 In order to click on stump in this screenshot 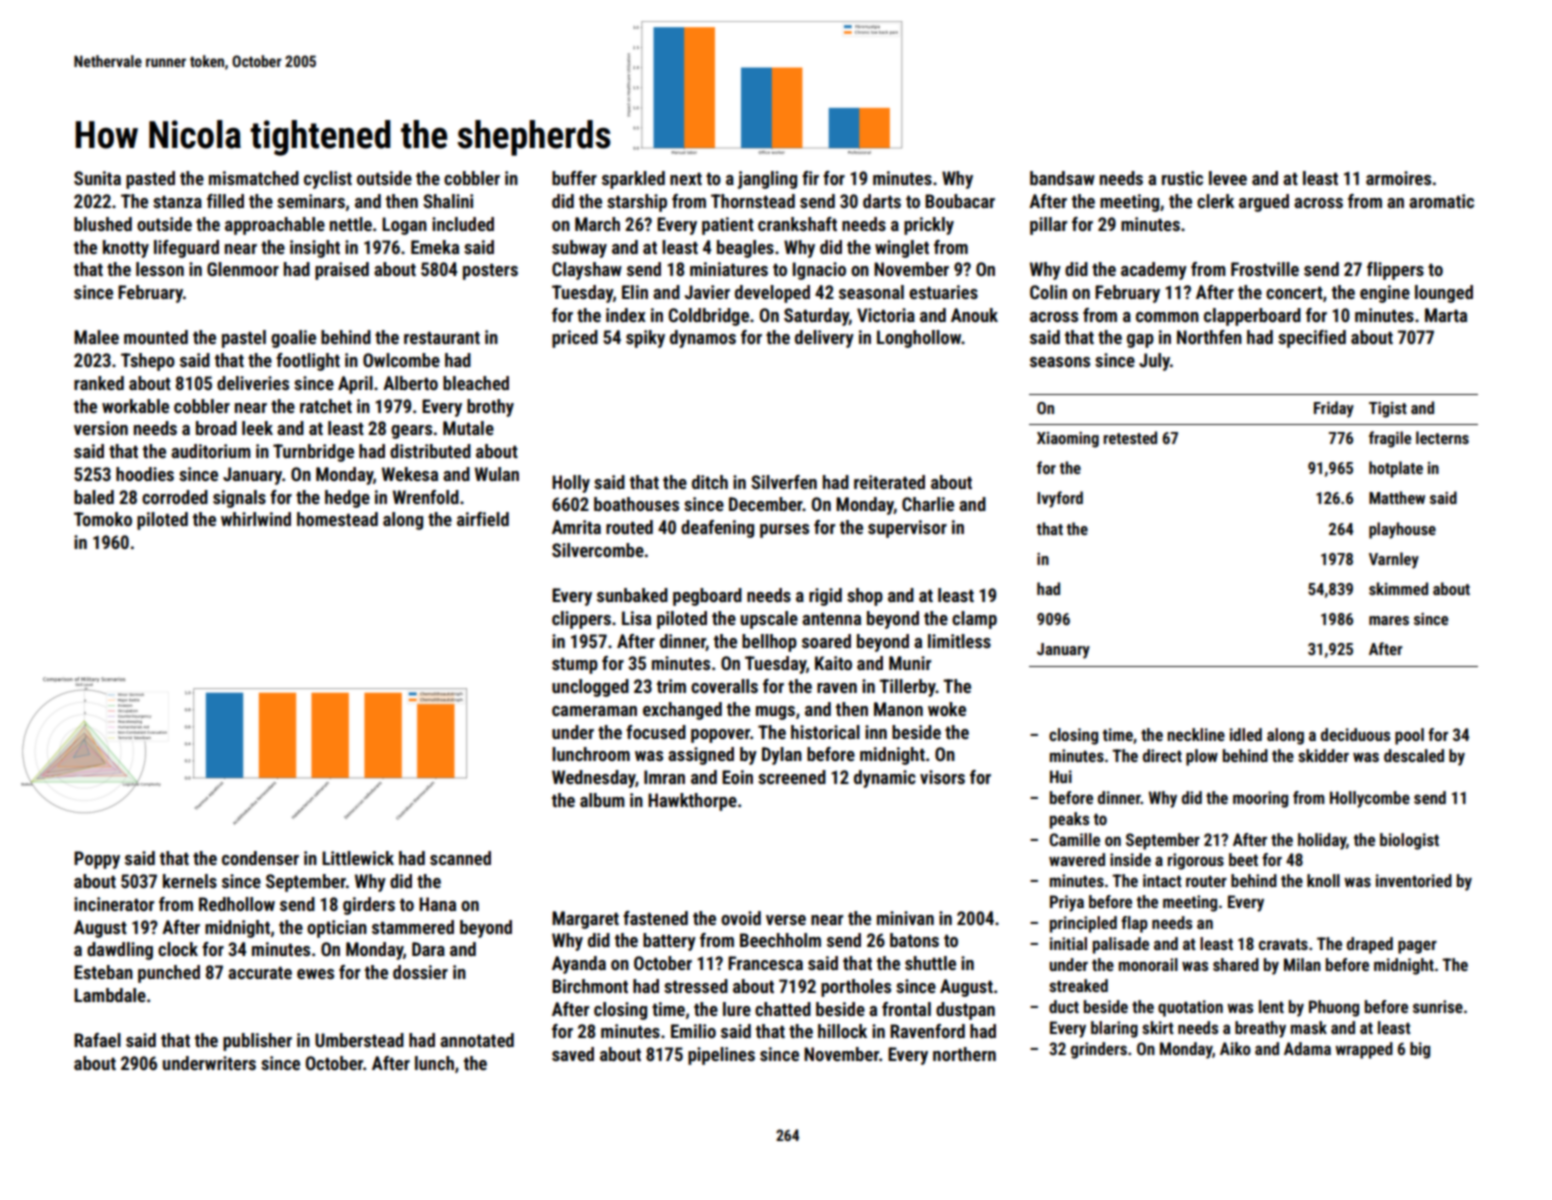, I will do `click(575, 665)`.
